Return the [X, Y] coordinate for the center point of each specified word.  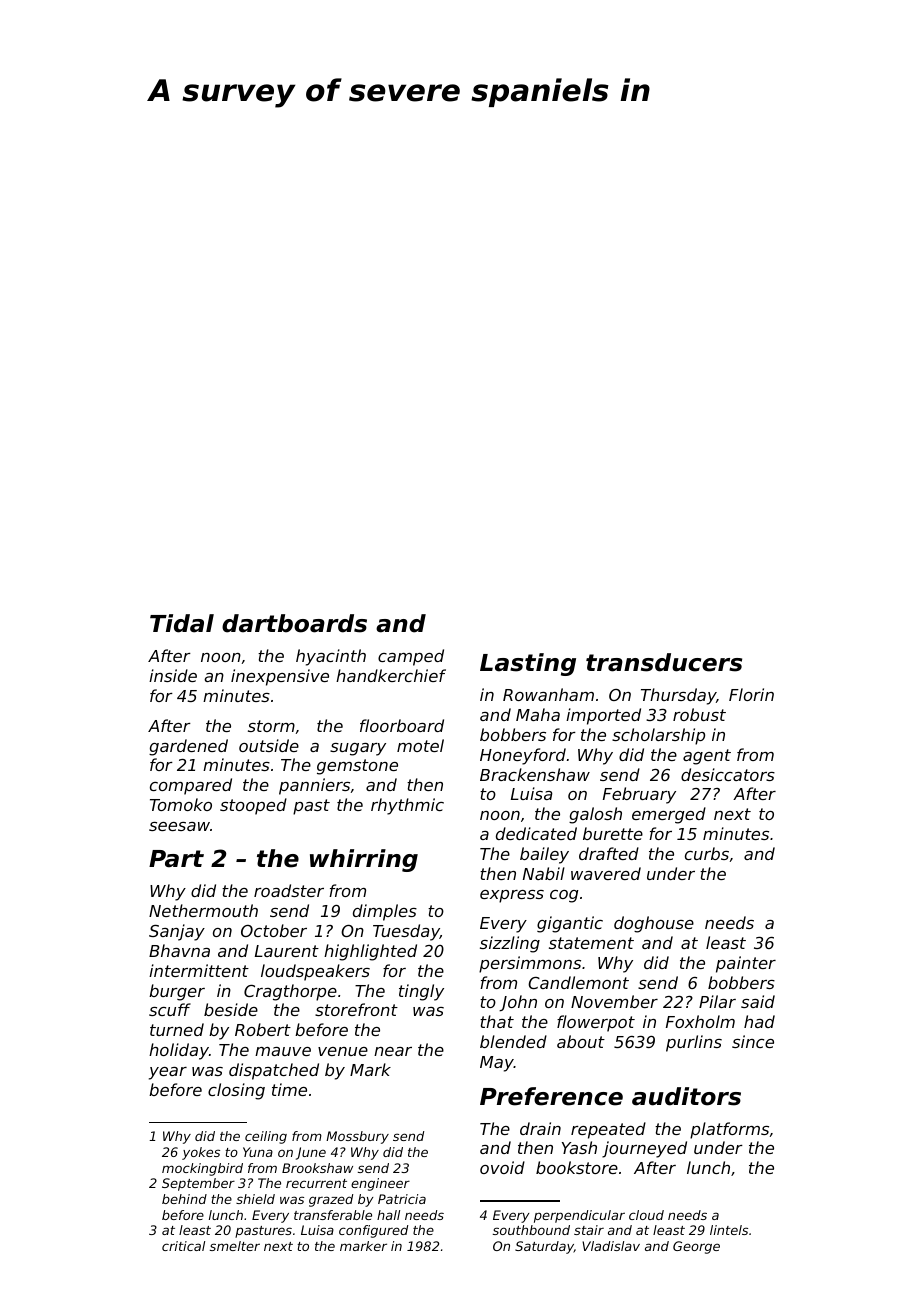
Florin [751, 694]
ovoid [502, 1167]
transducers [664, 662]
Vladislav [611, 1246]
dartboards [294, 623]
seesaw [179, 826]
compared [191, 786]
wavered [606, 873]
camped [411, 657]
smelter [235, 1246]
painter [746, 964]
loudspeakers [315, 972]
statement [591, 943]
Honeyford [523, 756]
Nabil [544, 873]
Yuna [258, 1152]
